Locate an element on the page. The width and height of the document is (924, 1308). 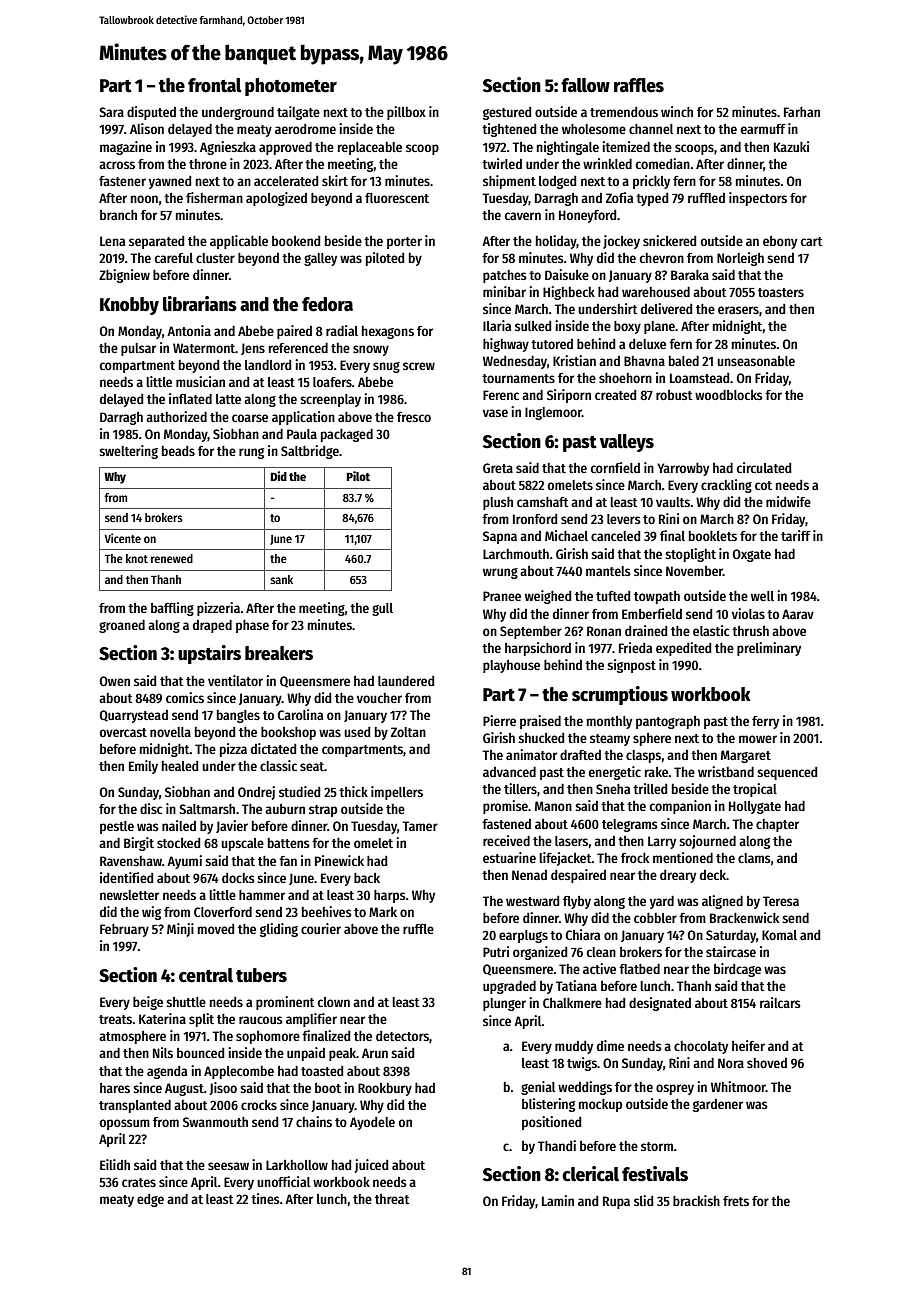
inspectors is located at coordinates (758, 199).
